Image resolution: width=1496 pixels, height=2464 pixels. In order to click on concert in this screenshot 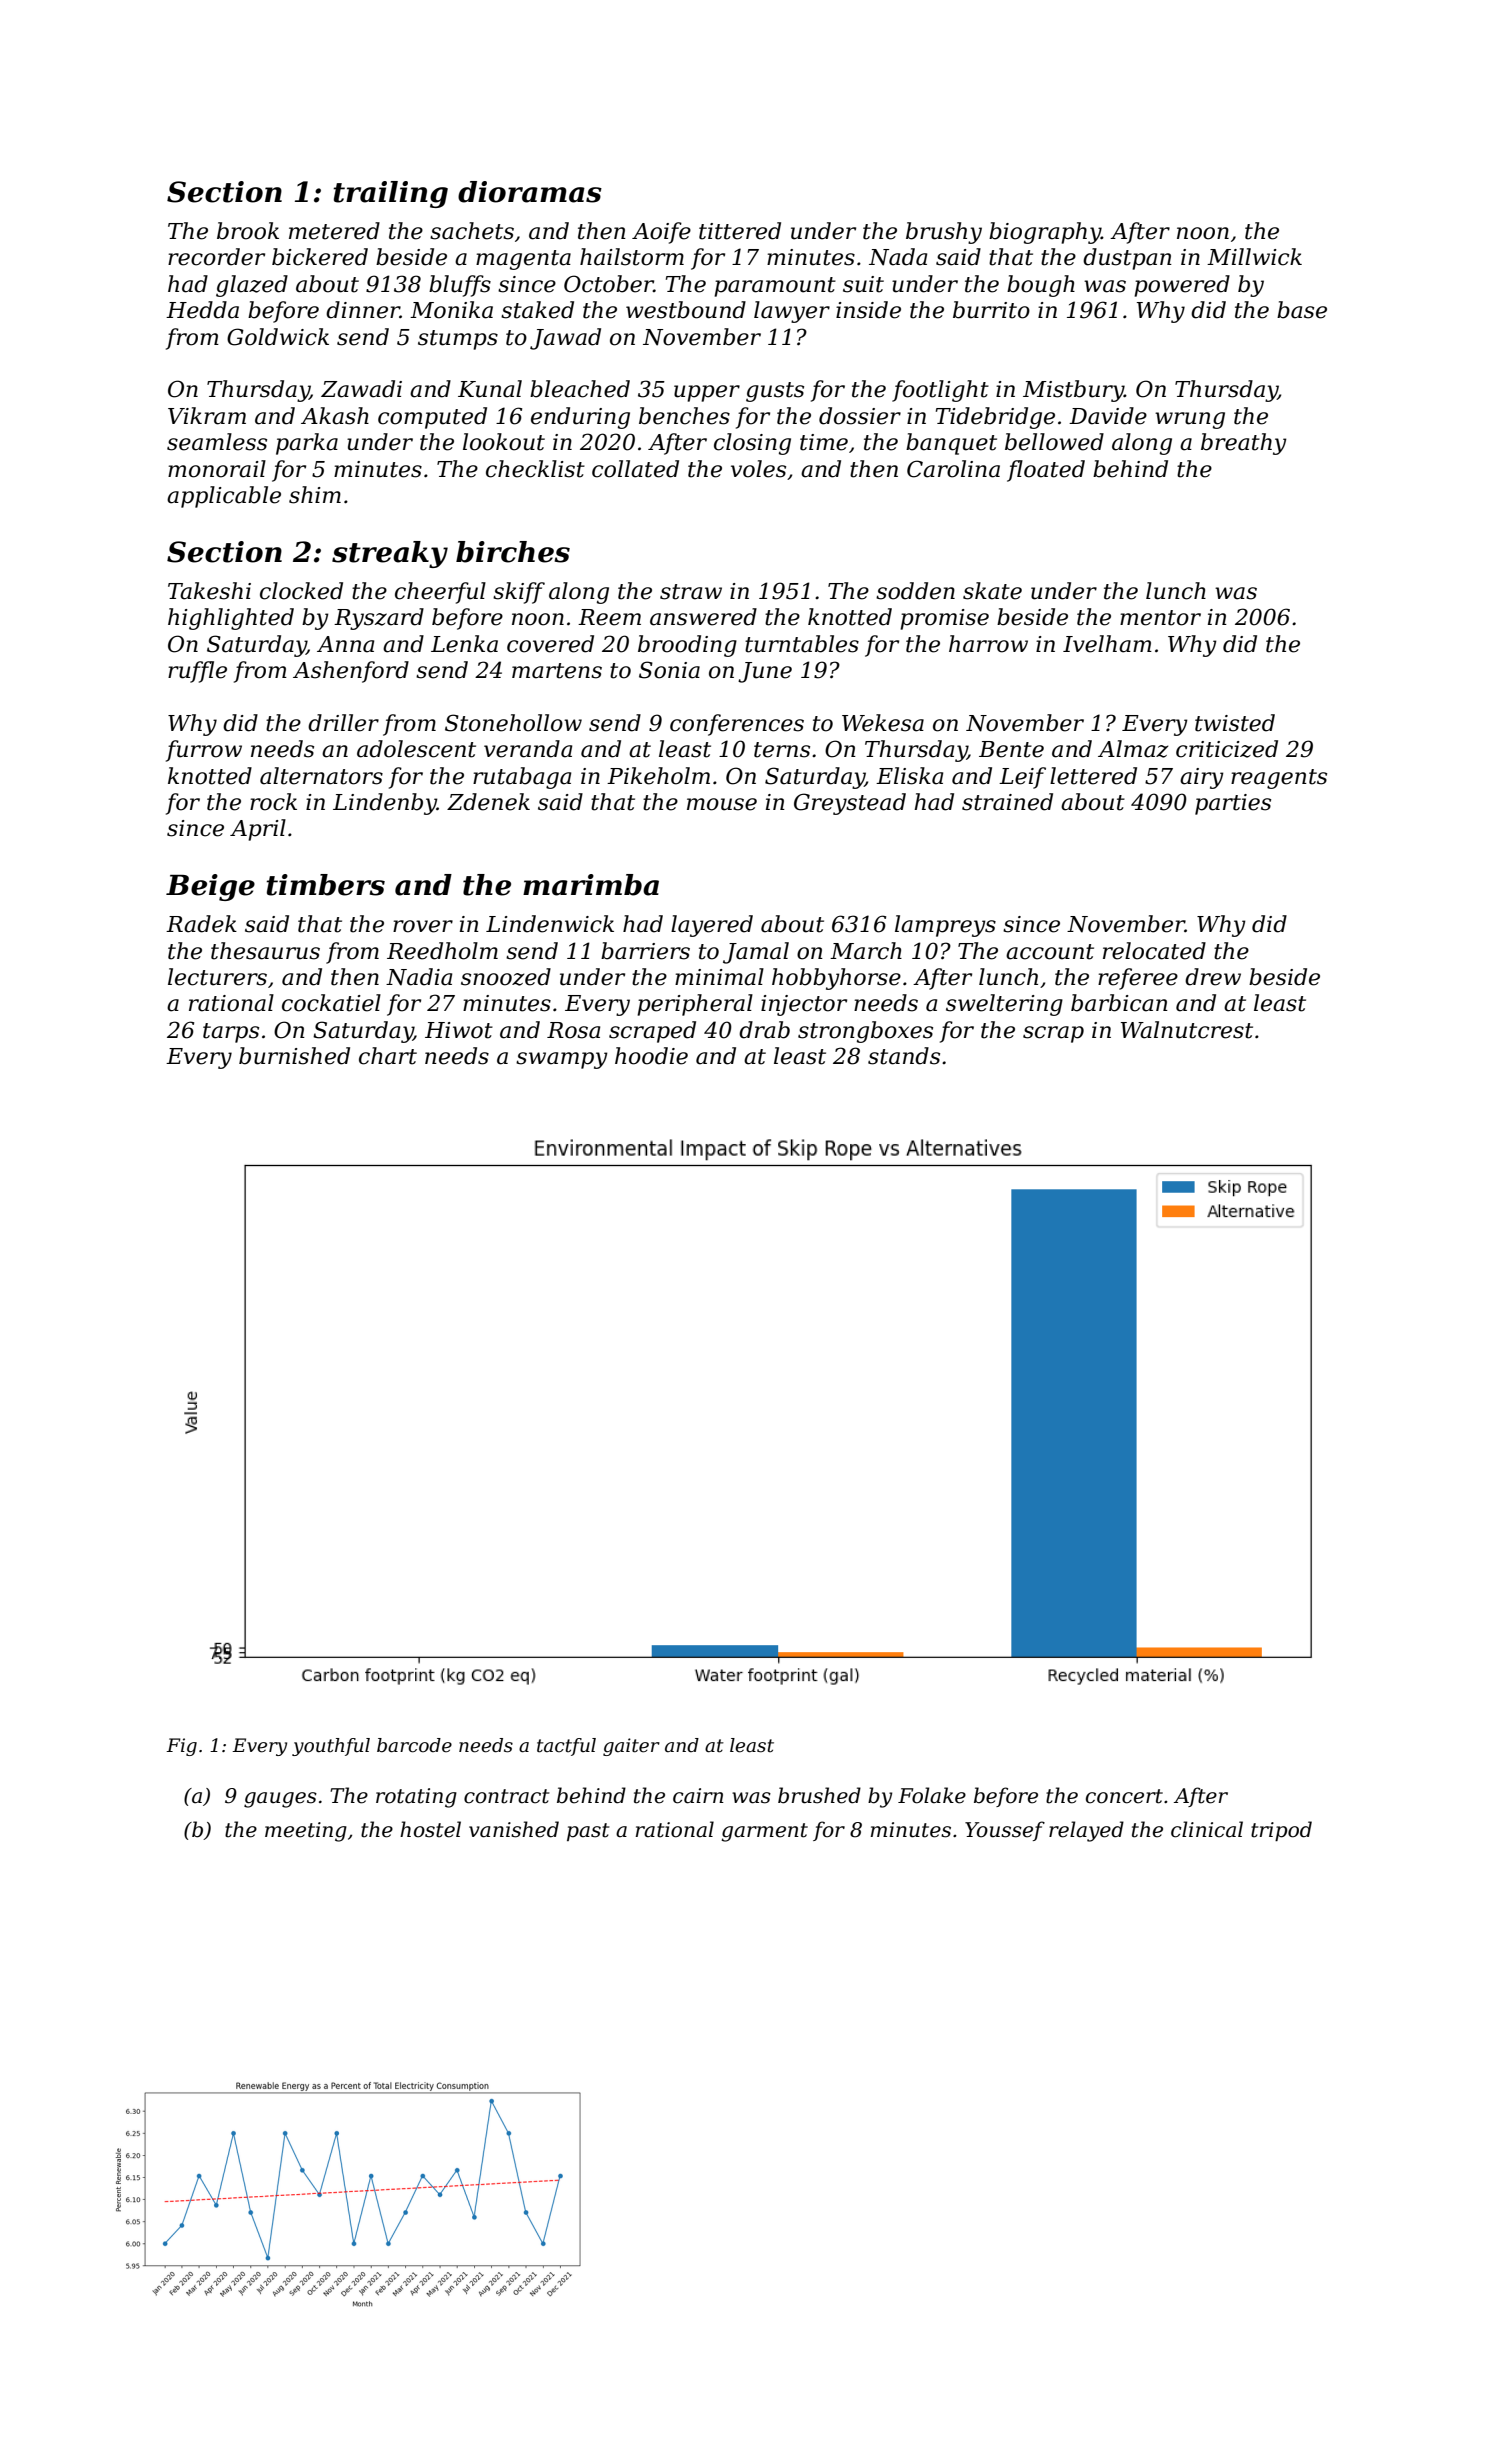, I will do `click(1124, 1796)`.
